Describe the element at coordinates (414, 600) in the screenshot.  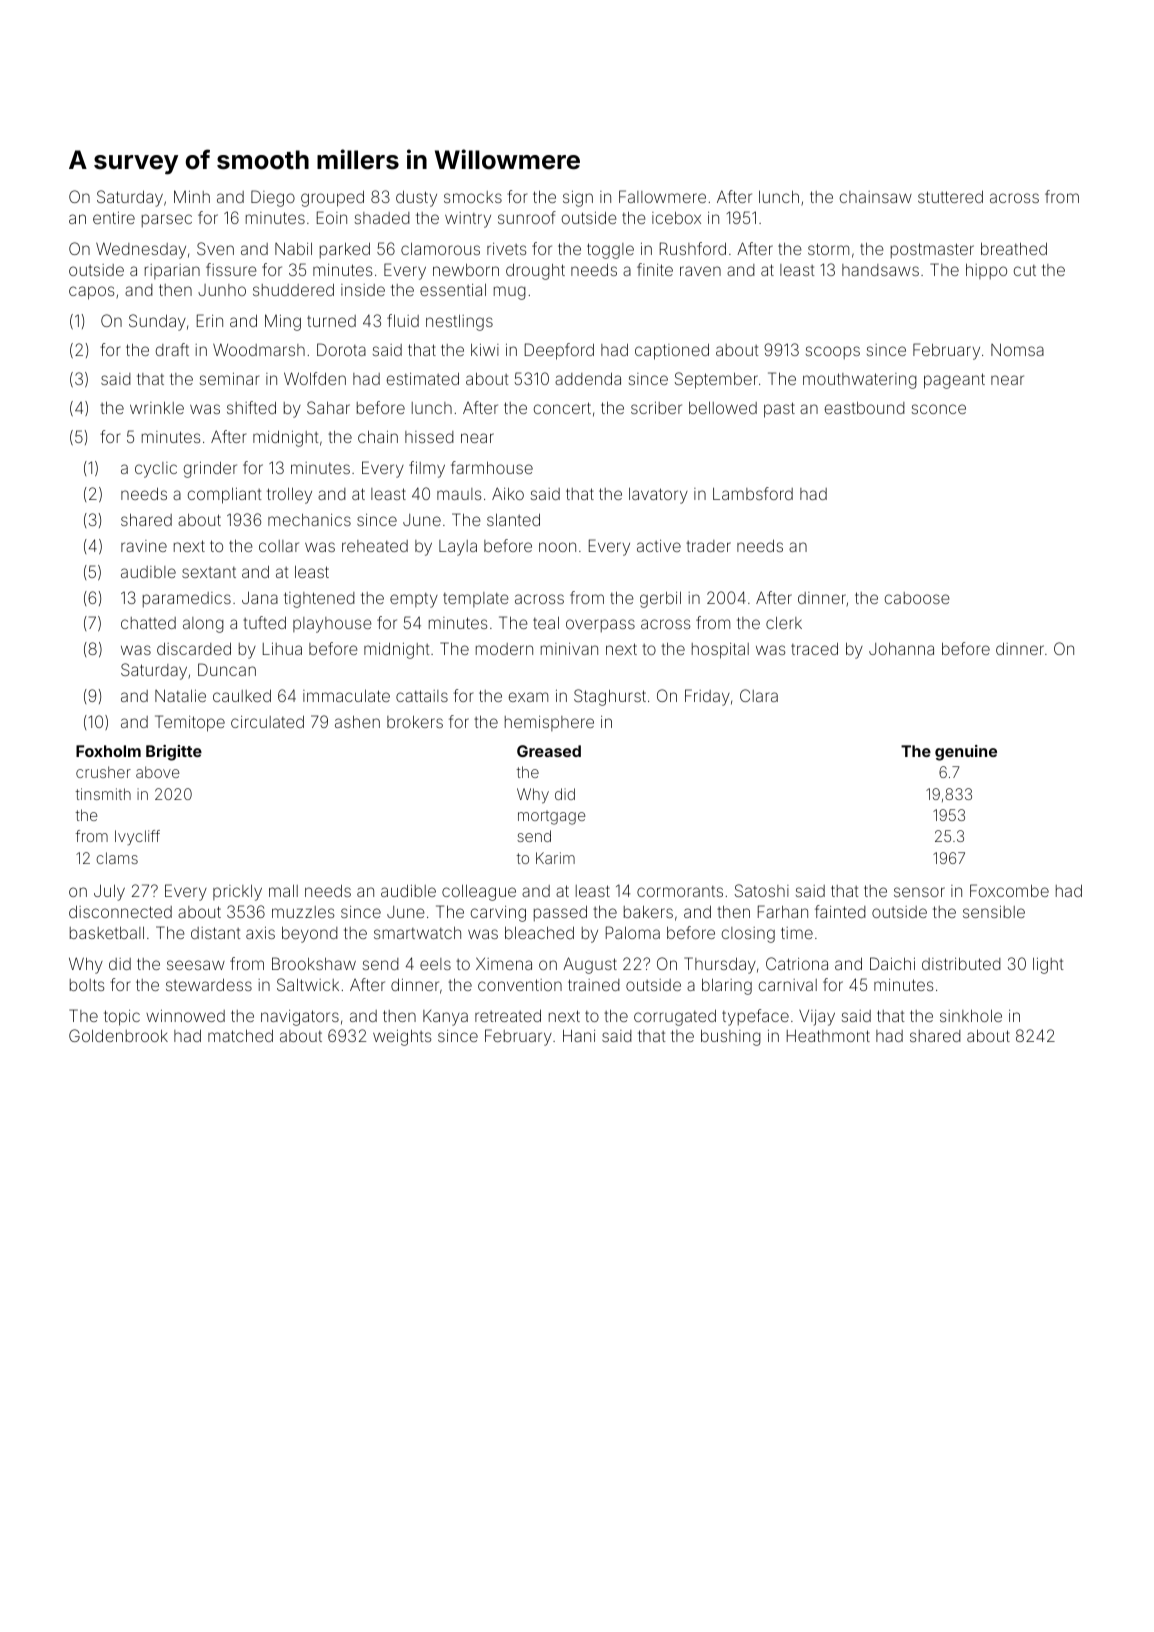
I see `empty` at that location.
